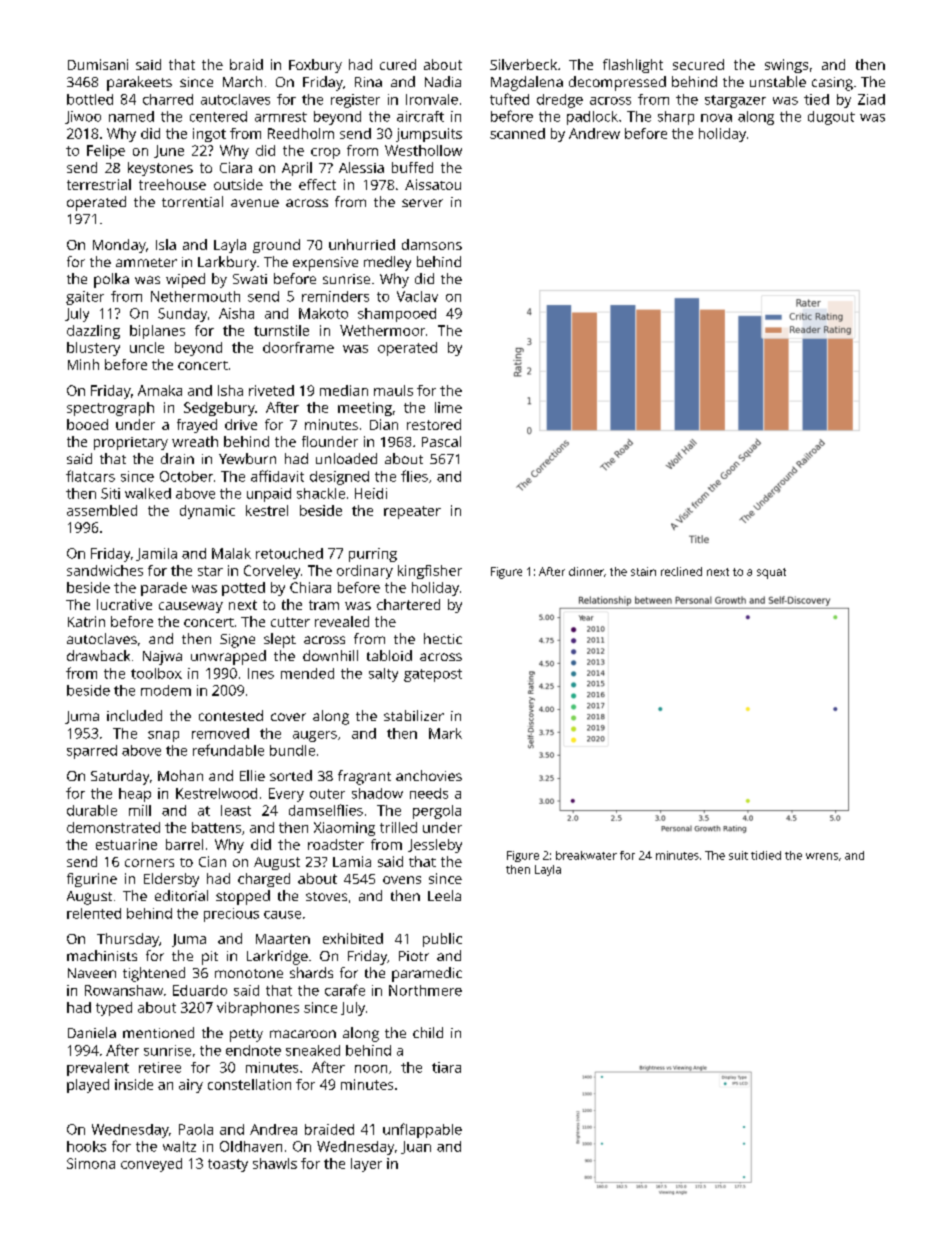  What do you see at coordinates (822, 856) in the image?
I see `wrens` at bounding box center [822, 856].
